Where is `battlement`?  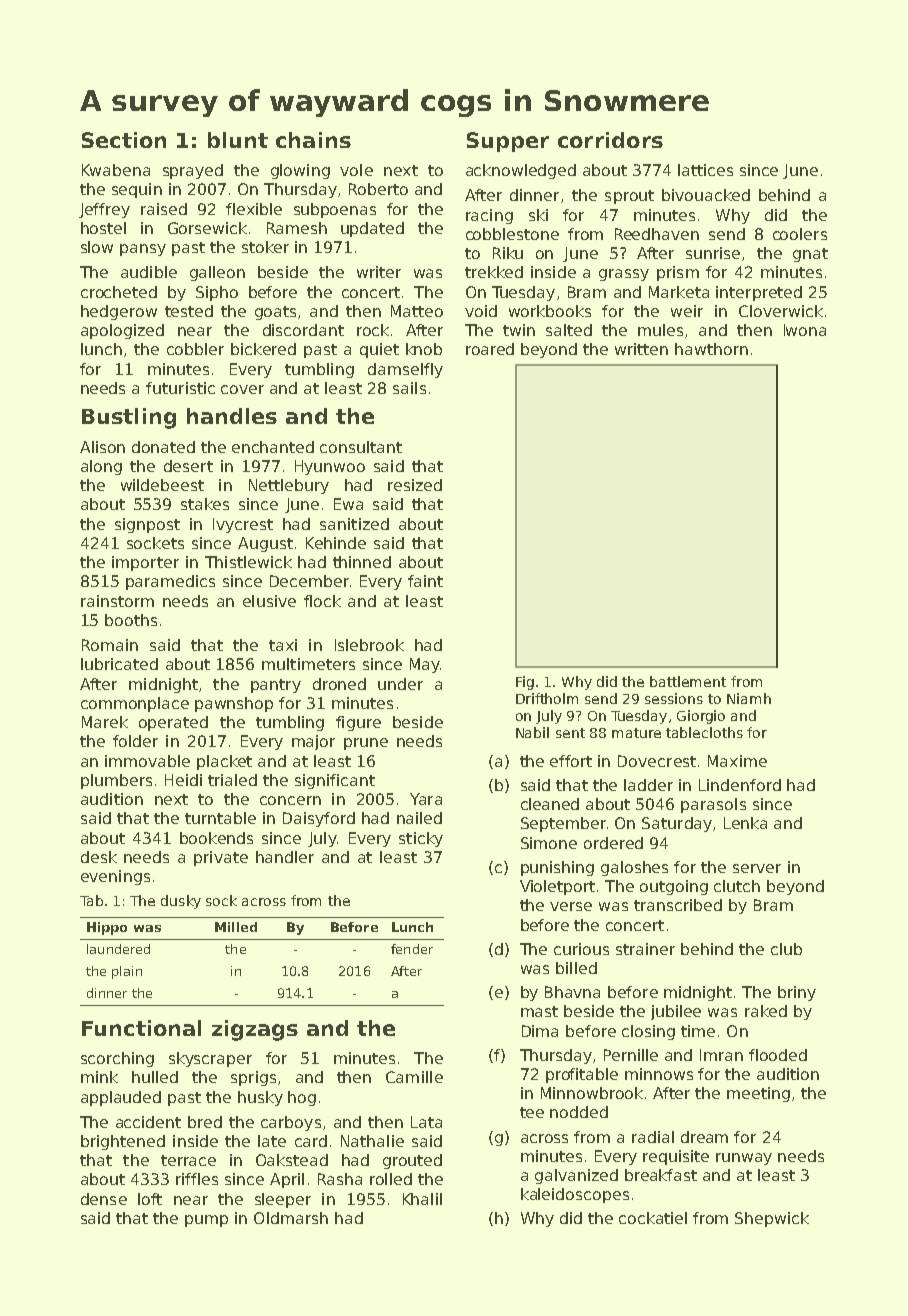
battlement is located at coordinates (688, 681).
